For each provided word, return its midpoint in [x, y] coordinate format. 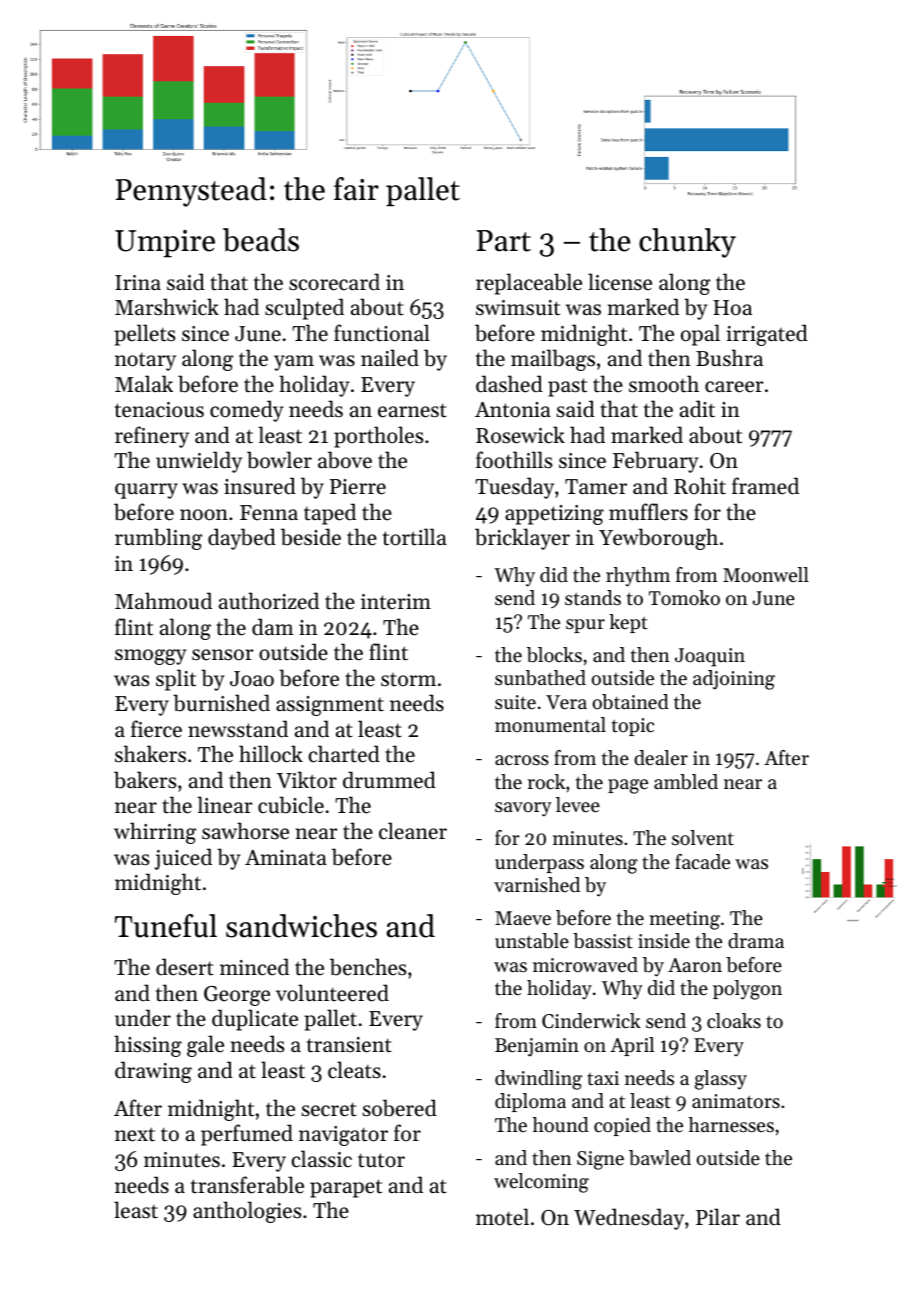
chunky [687, 243]
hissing [148, 1046]
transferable [247, 1185]
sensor [222, 655]
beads [261, 240]
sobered [400, 1108]
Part [504, 241]
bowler [279, 460]
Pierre [358, 487]
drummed [389, 780]
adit [697, 409]
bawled [660, 1158]
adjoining [734, 680]
